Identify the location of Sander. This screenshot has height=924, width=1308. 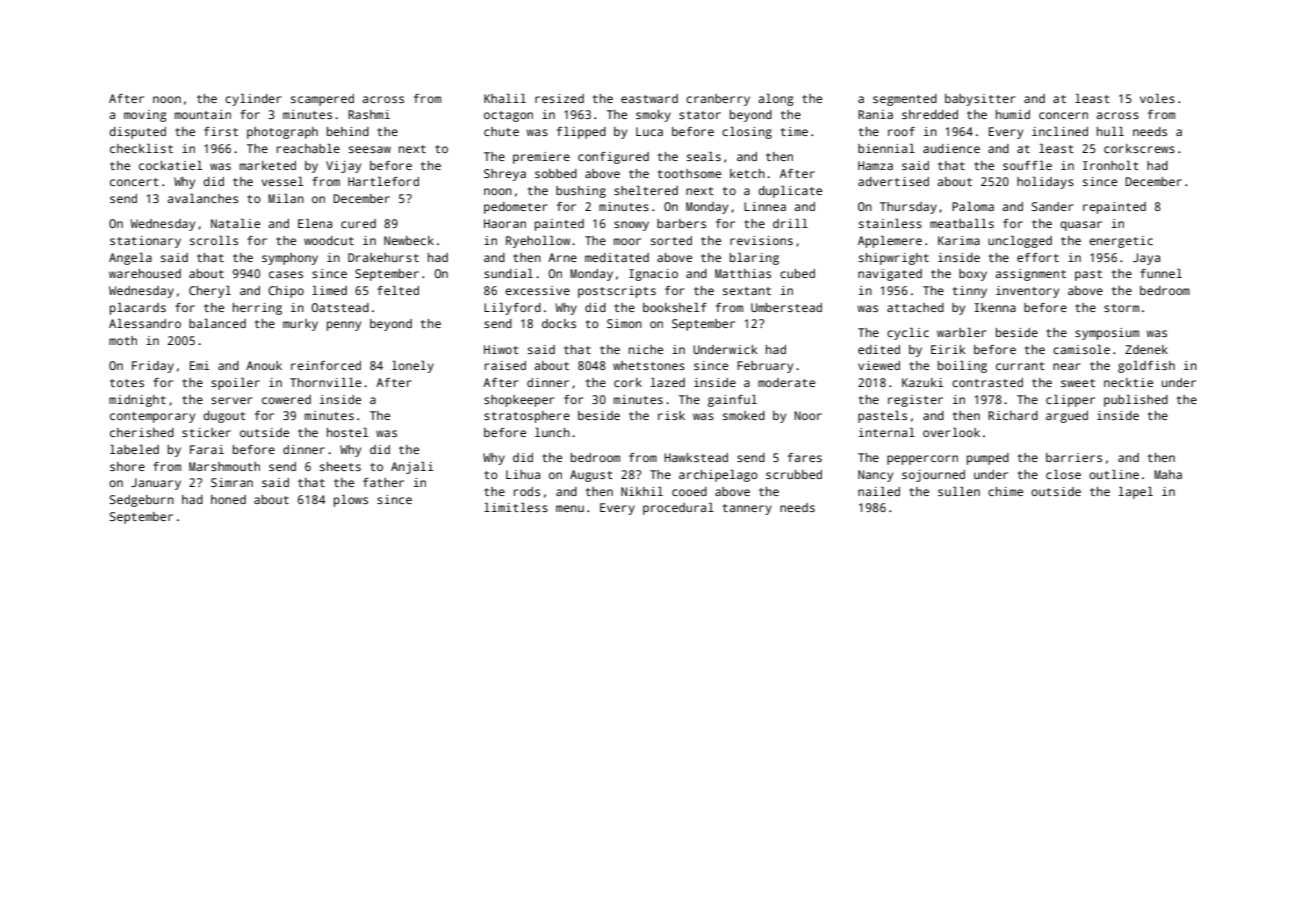
(1053, 206).
